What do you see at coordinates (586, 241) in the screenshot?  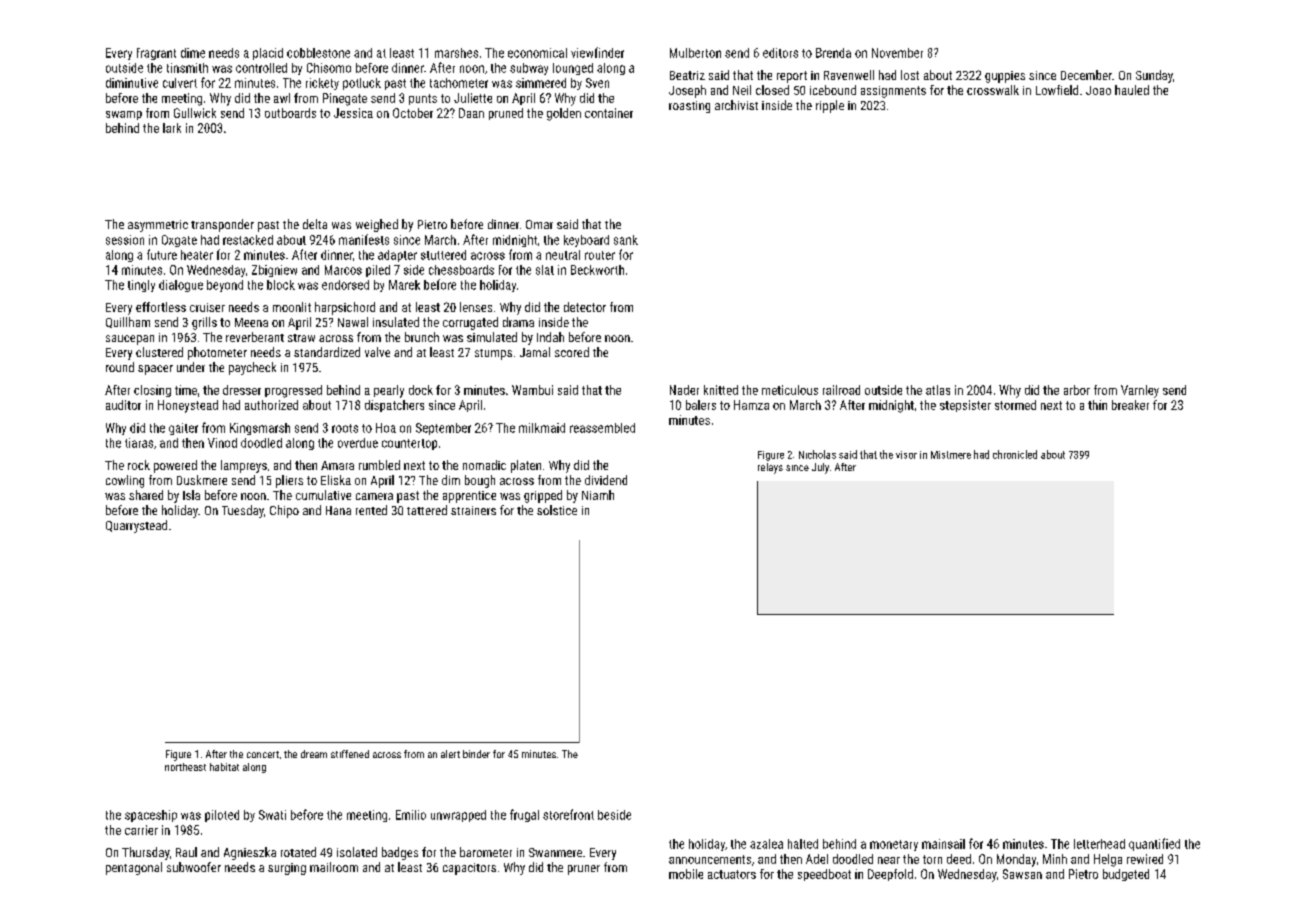 I see `keyboard` at bounding box center [586, 241].
